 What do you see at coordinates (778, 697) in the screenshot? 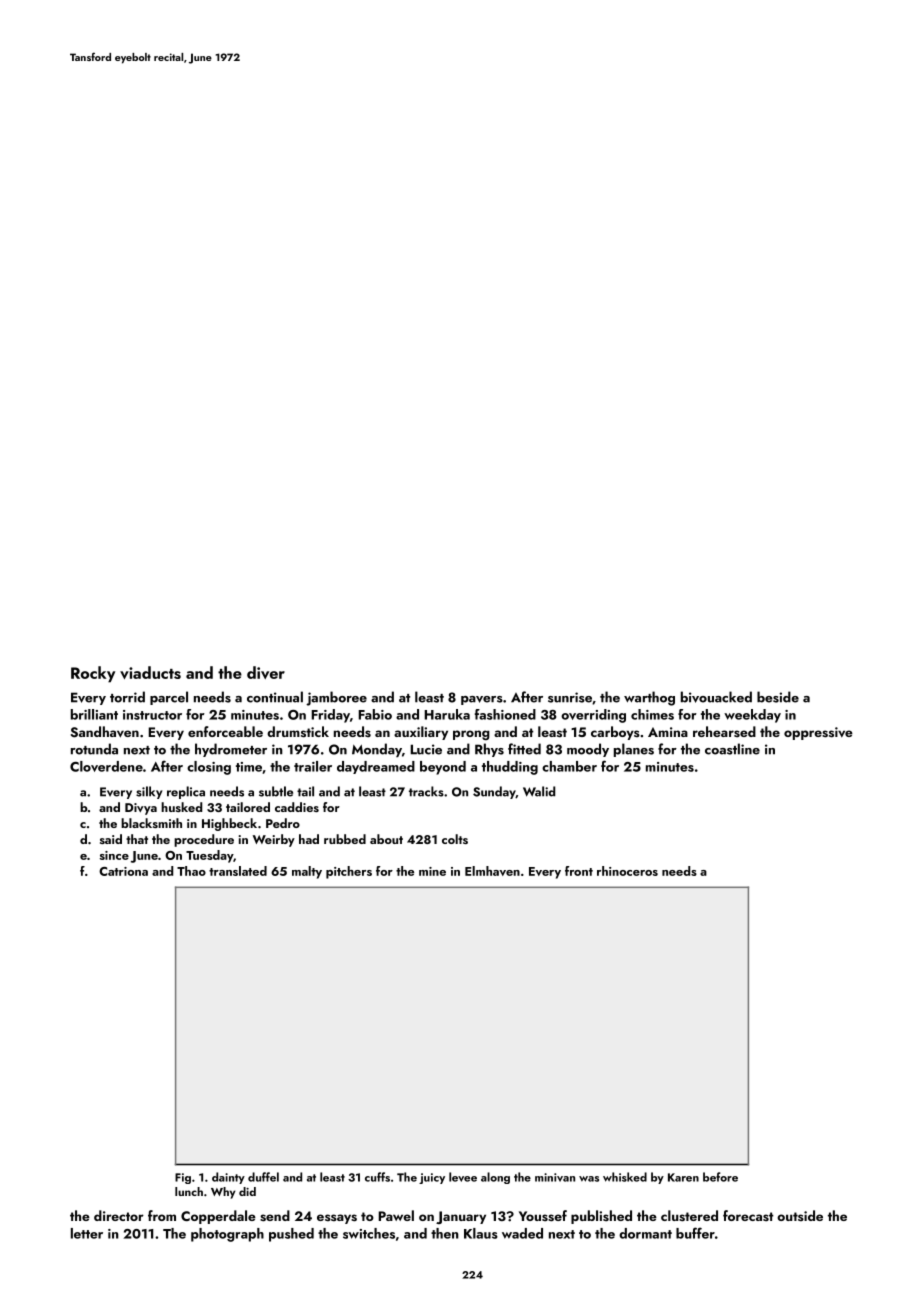
I see `beside` at bounding box center [778, 697].
